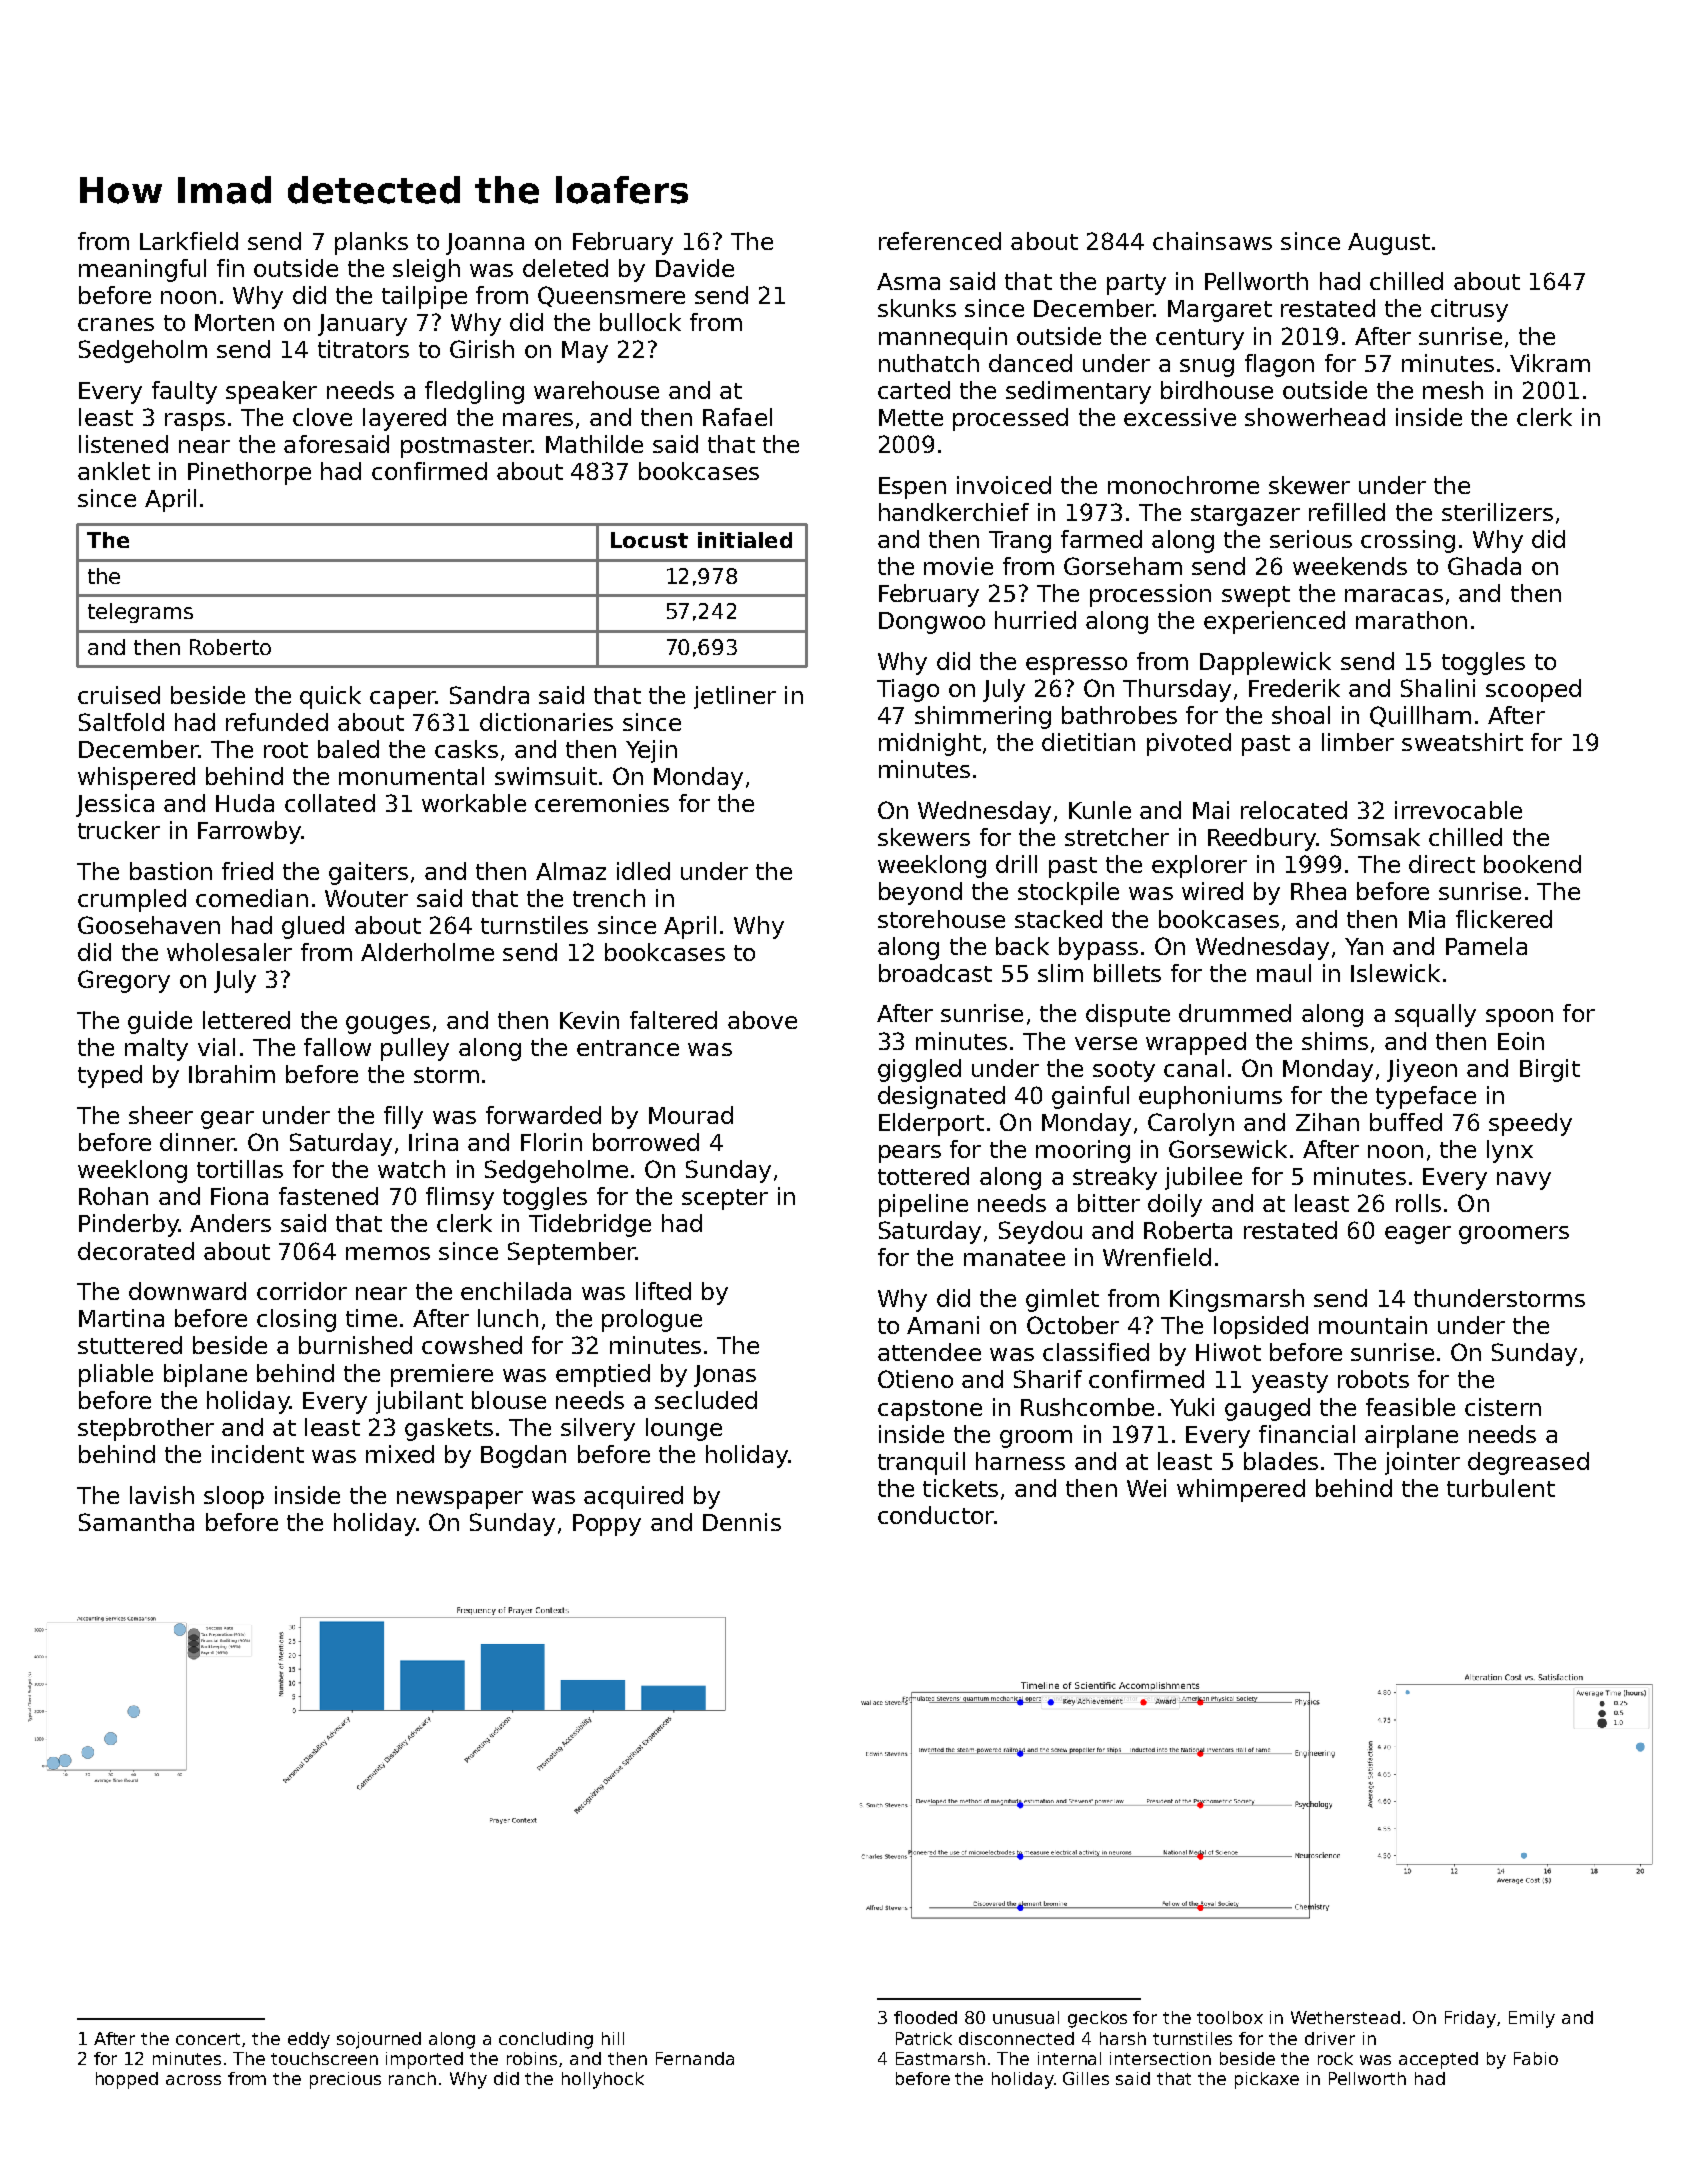 This screenshot has width=1683, height=2178. I want to click on drill, so click(1016, 864).
